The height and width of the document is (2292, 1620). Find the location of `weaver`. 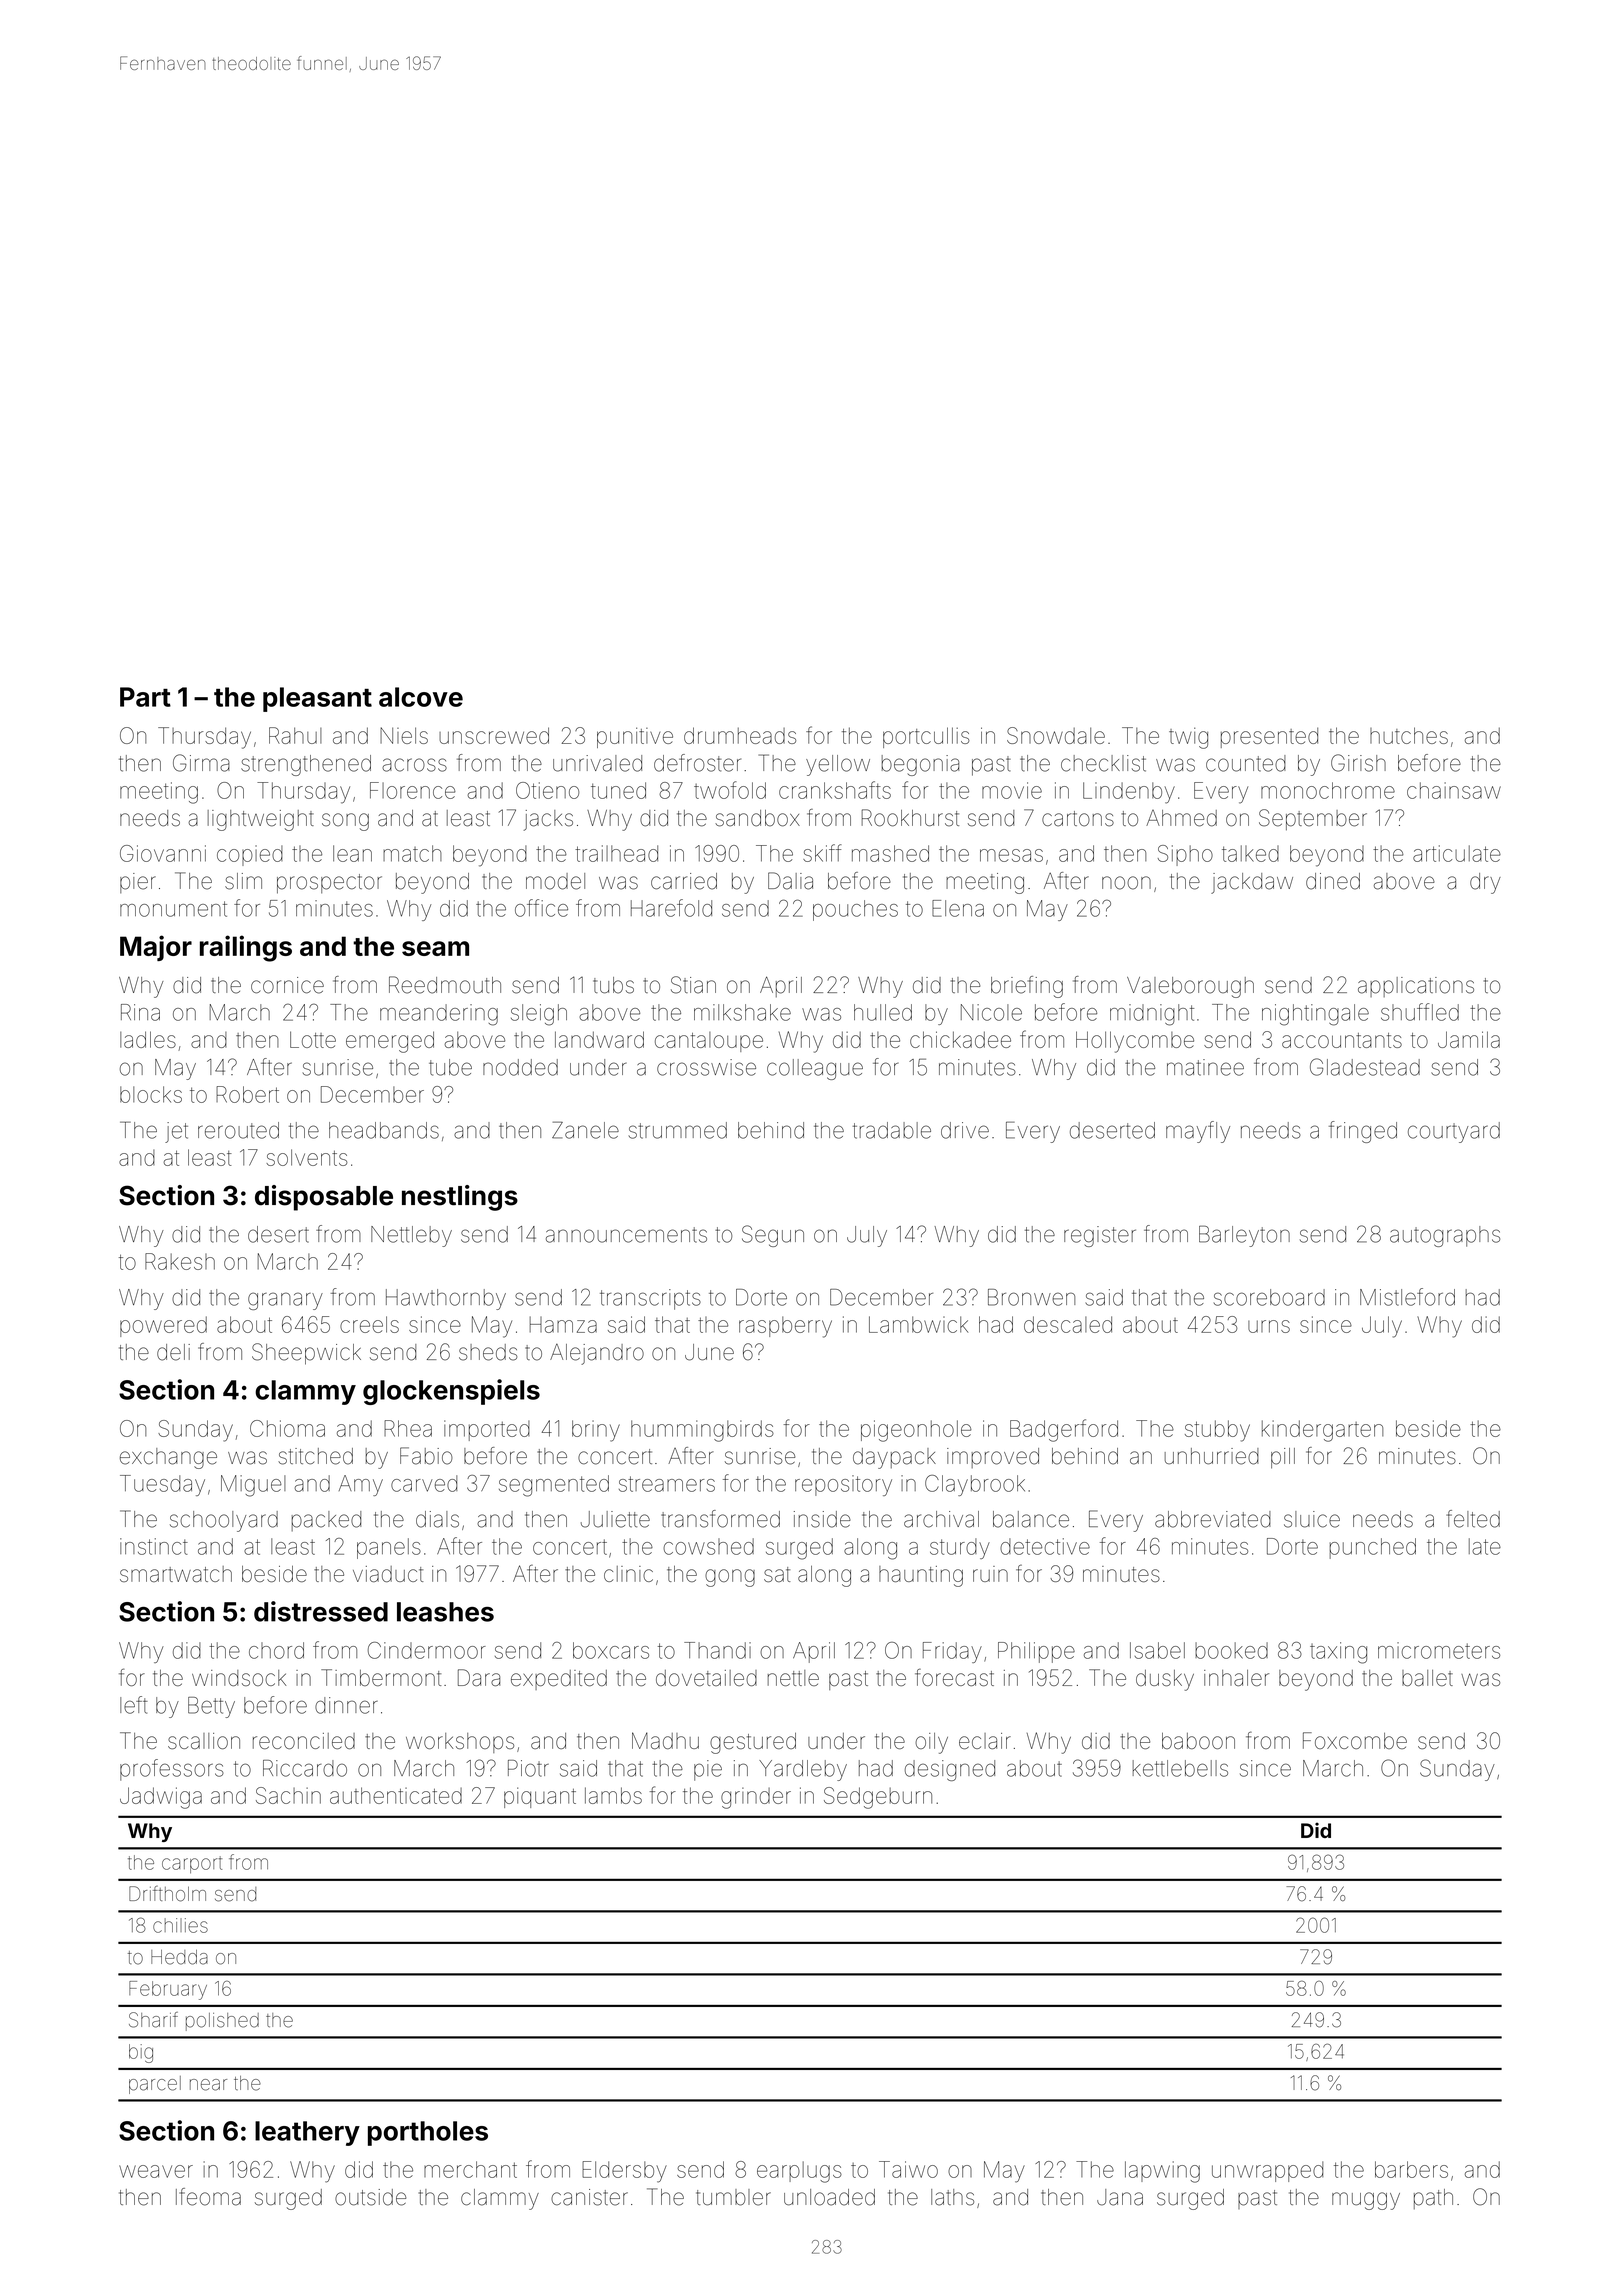

weaver is located at coordinates (156, 2171).
